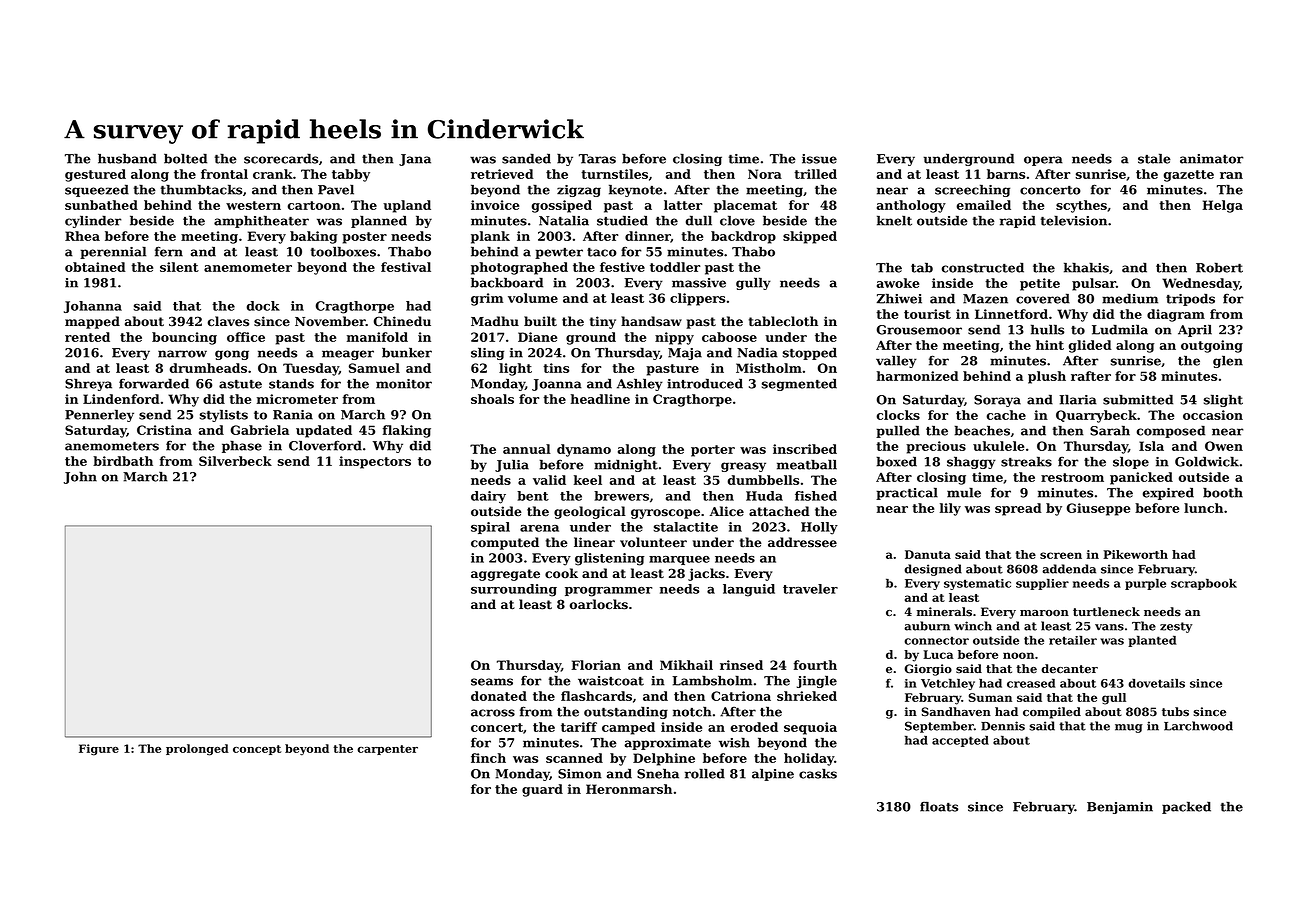 The height and width of the page is (924, 1308). What do you see at coordinates (1094, 284) in the page?
I see `pulsar` at bounding box center [1094, 284].
